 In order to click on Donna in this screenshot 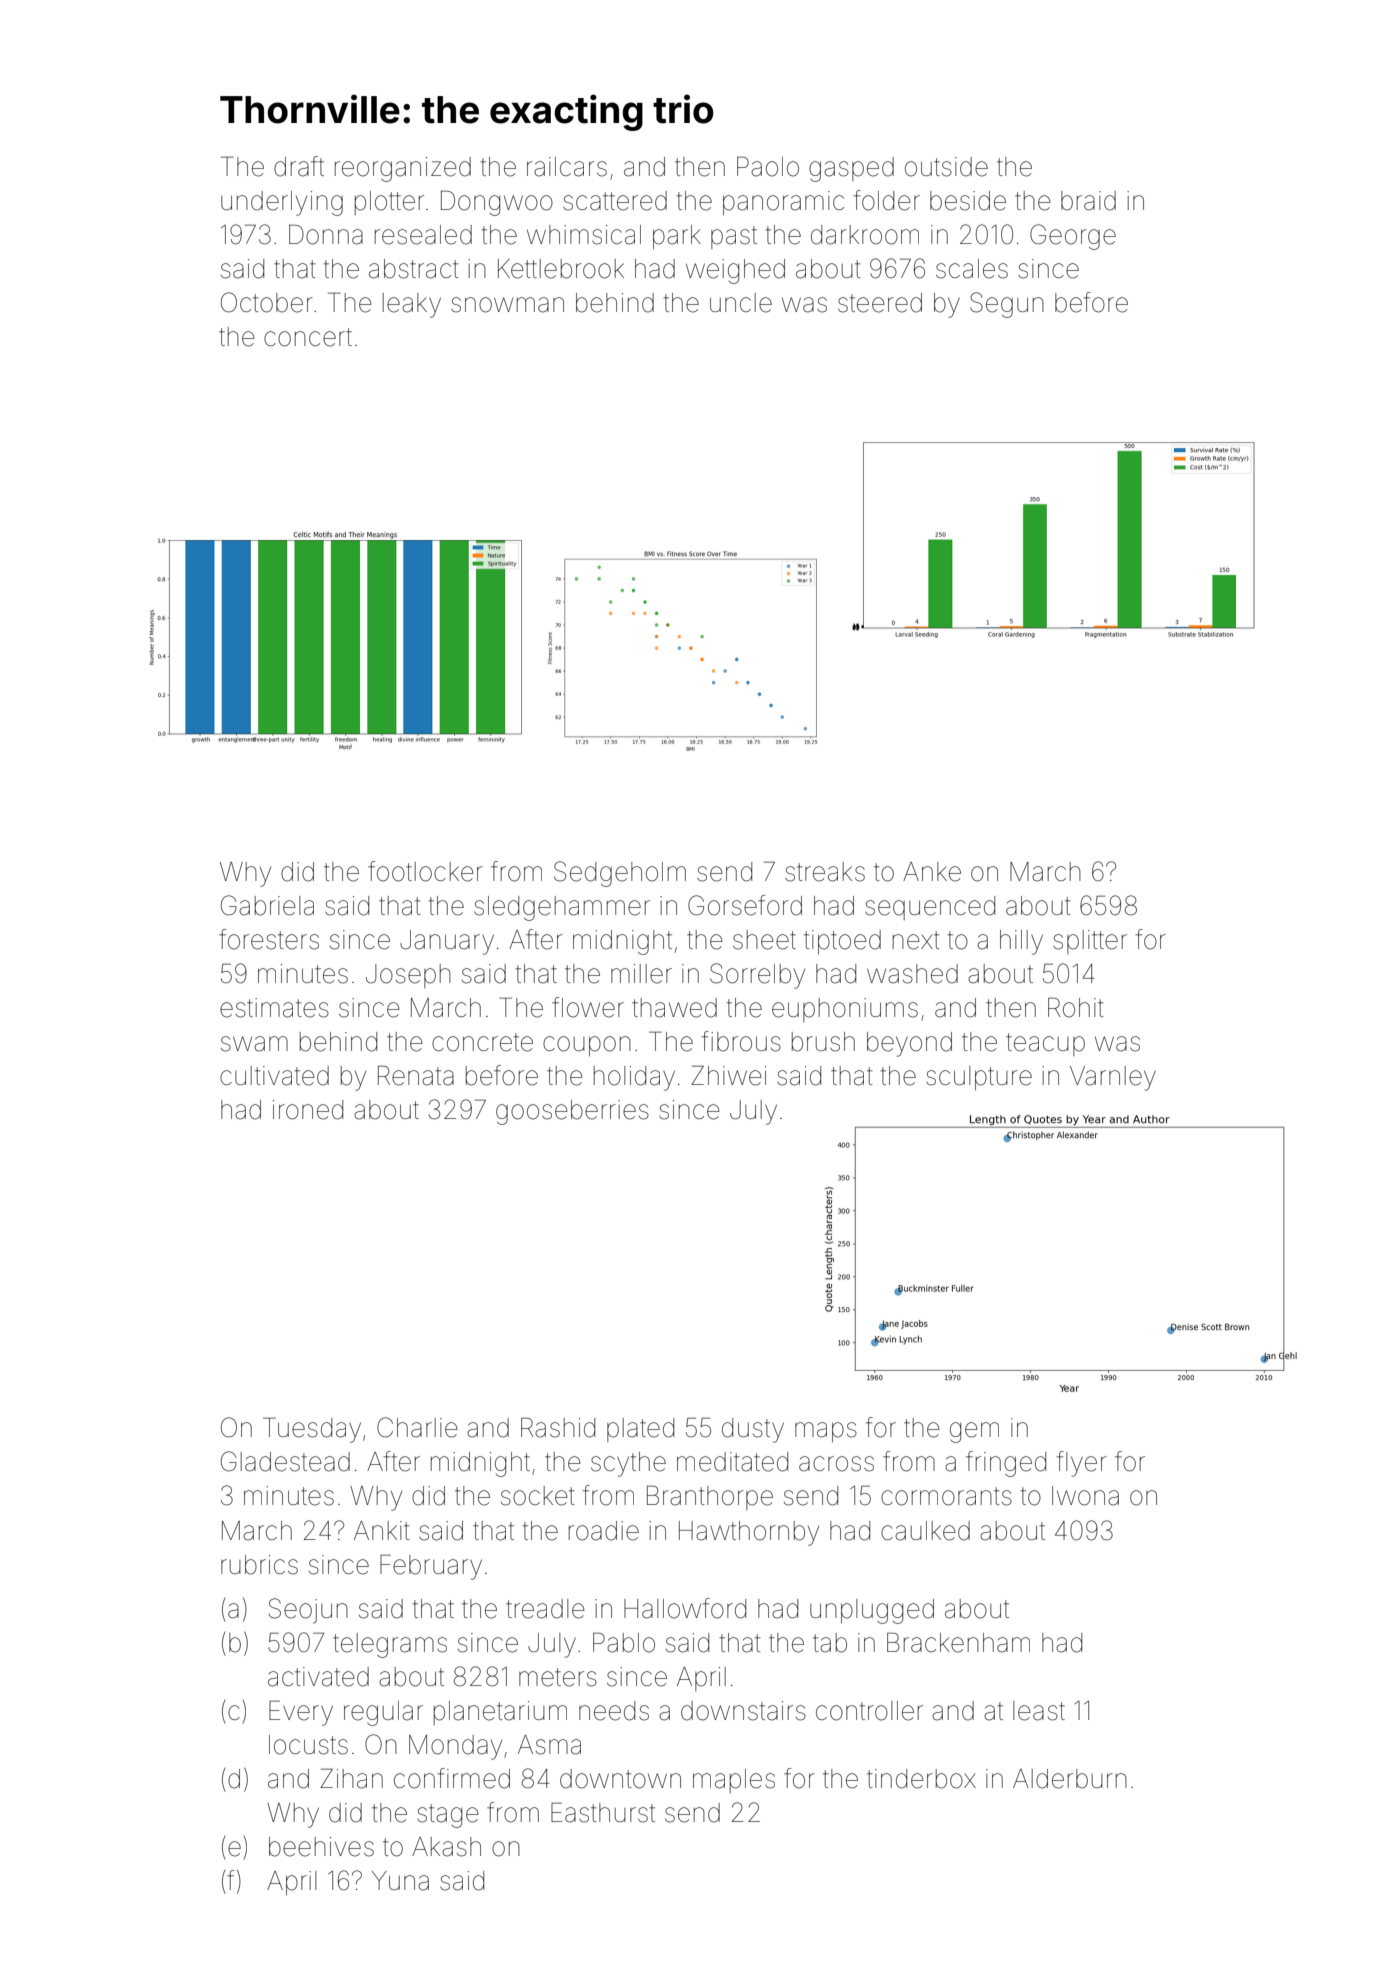, I will do `click(326, 234)`.
